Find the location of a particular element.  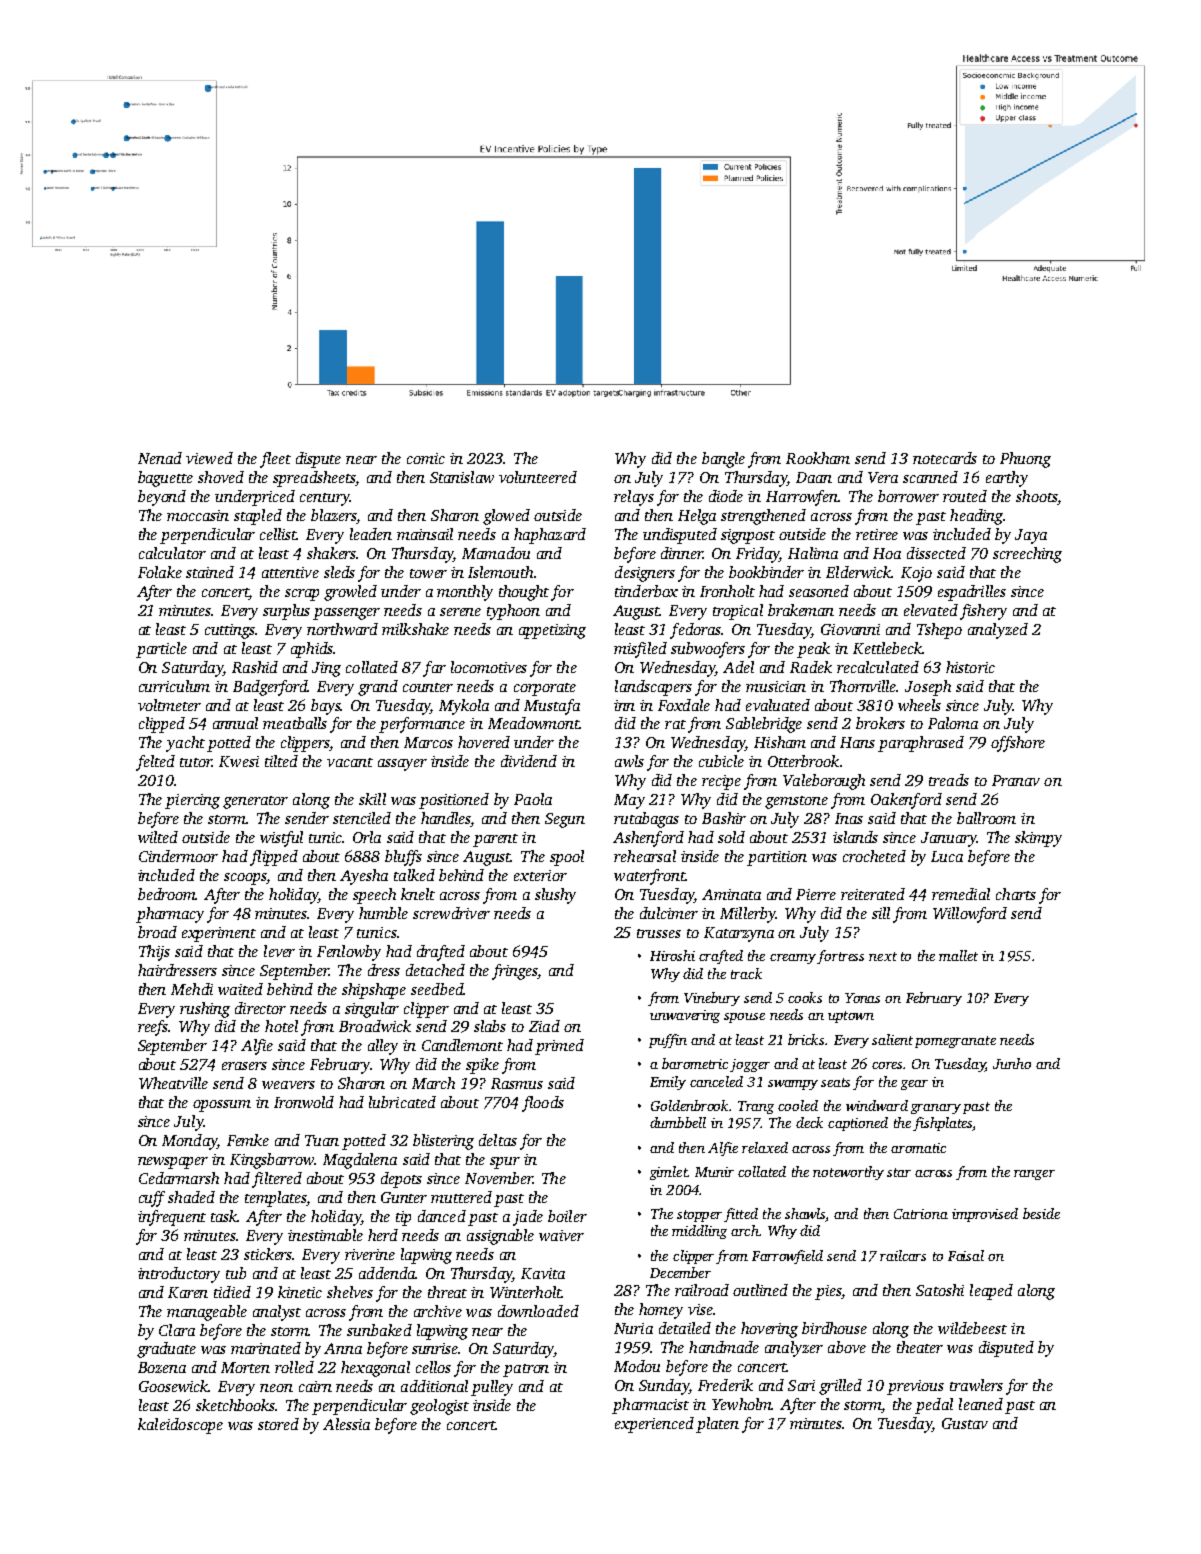

viewed is located at coordinates (209, 458).
